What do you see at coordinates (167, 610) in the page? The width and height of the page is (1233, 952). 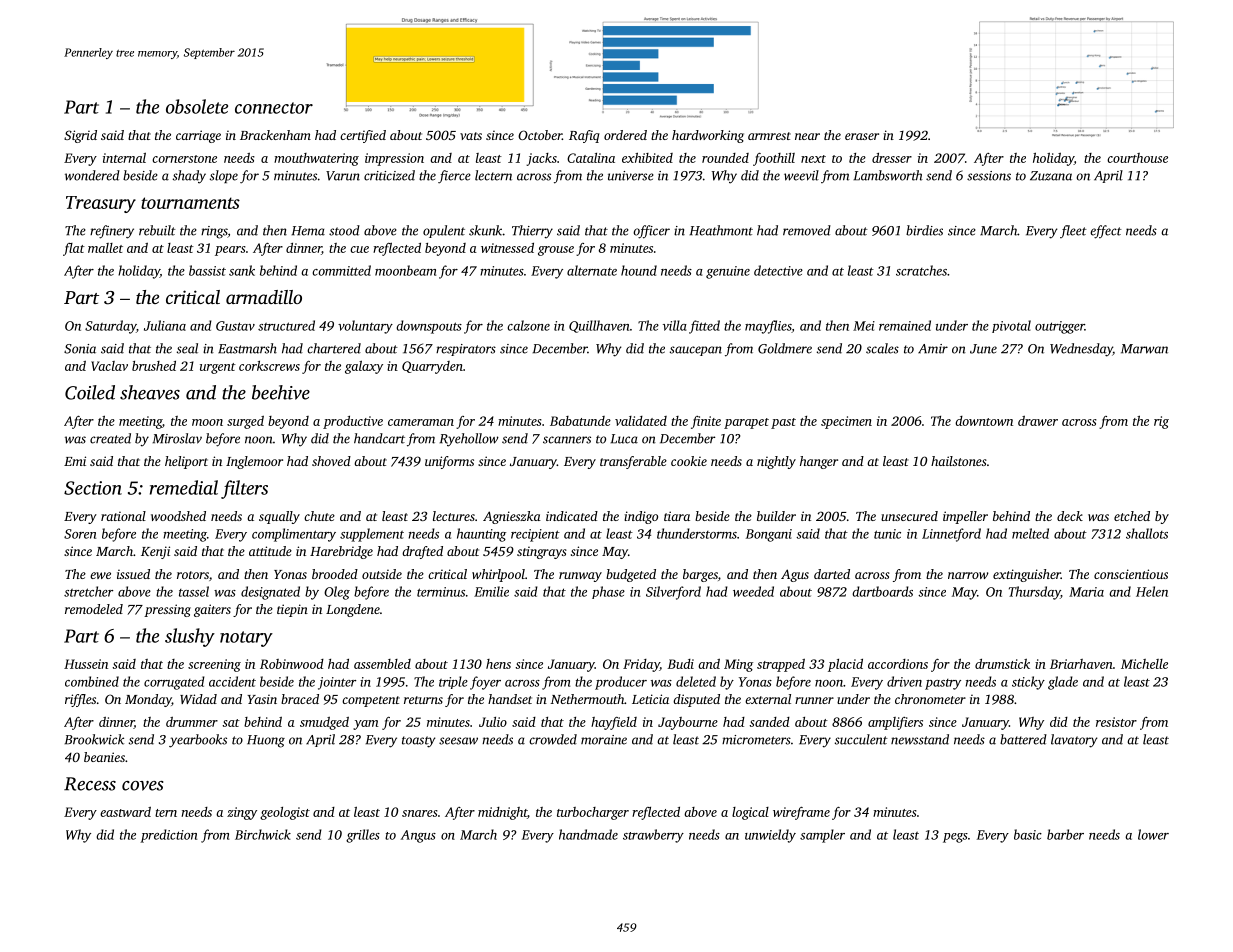 I see `pressing` at bounding box center [167, 610].
